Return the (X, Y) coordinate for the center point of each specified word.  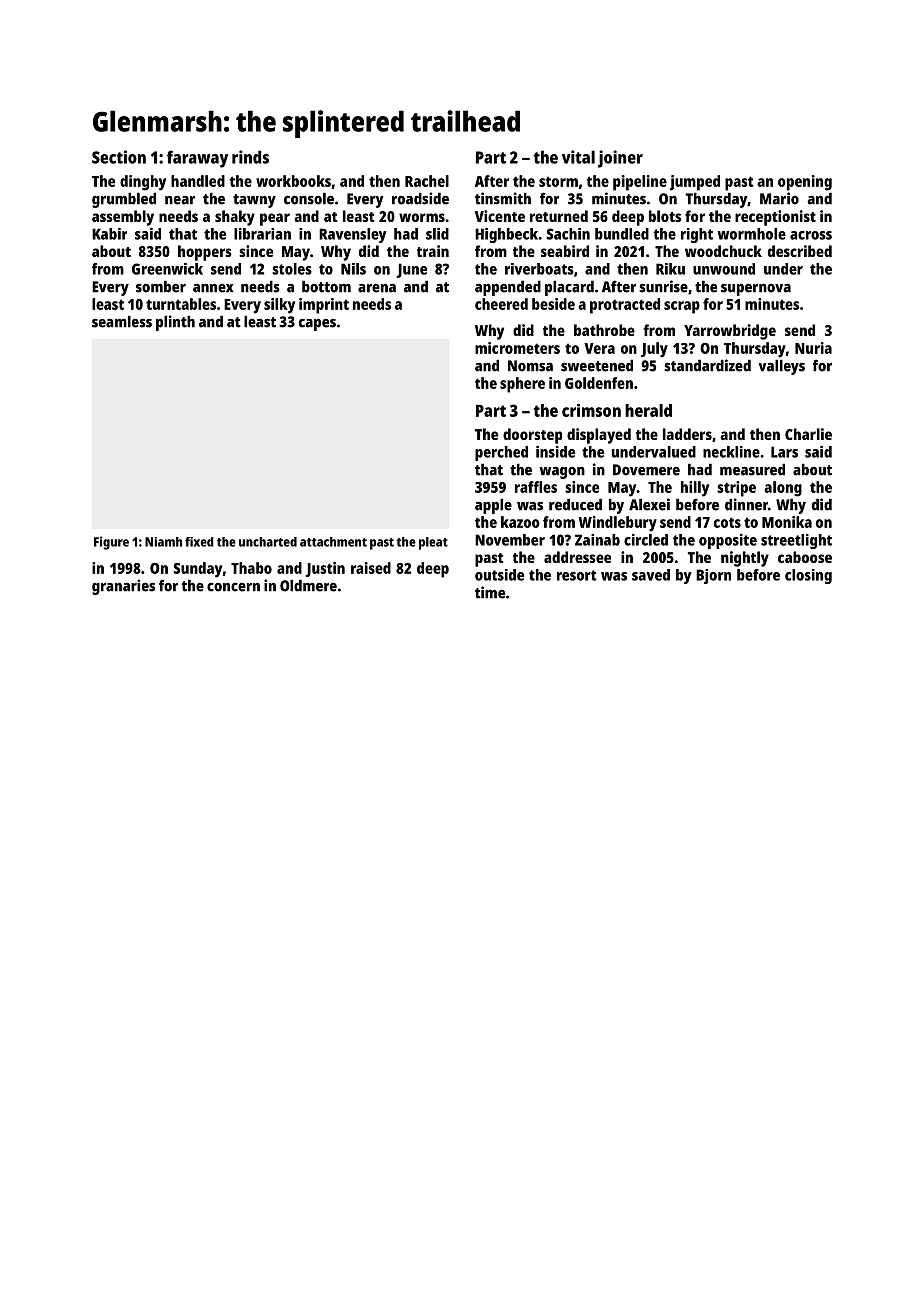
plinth (175, 323)
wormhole (751, 234)
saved (651, 575)
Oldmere (308, 585)
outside (499, 575)
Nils (353, 269)
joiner (620, 159)
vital (578, 157)
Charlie (808, 434)
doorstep (532, 436)
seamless (122, 321)
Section (119, 157)
